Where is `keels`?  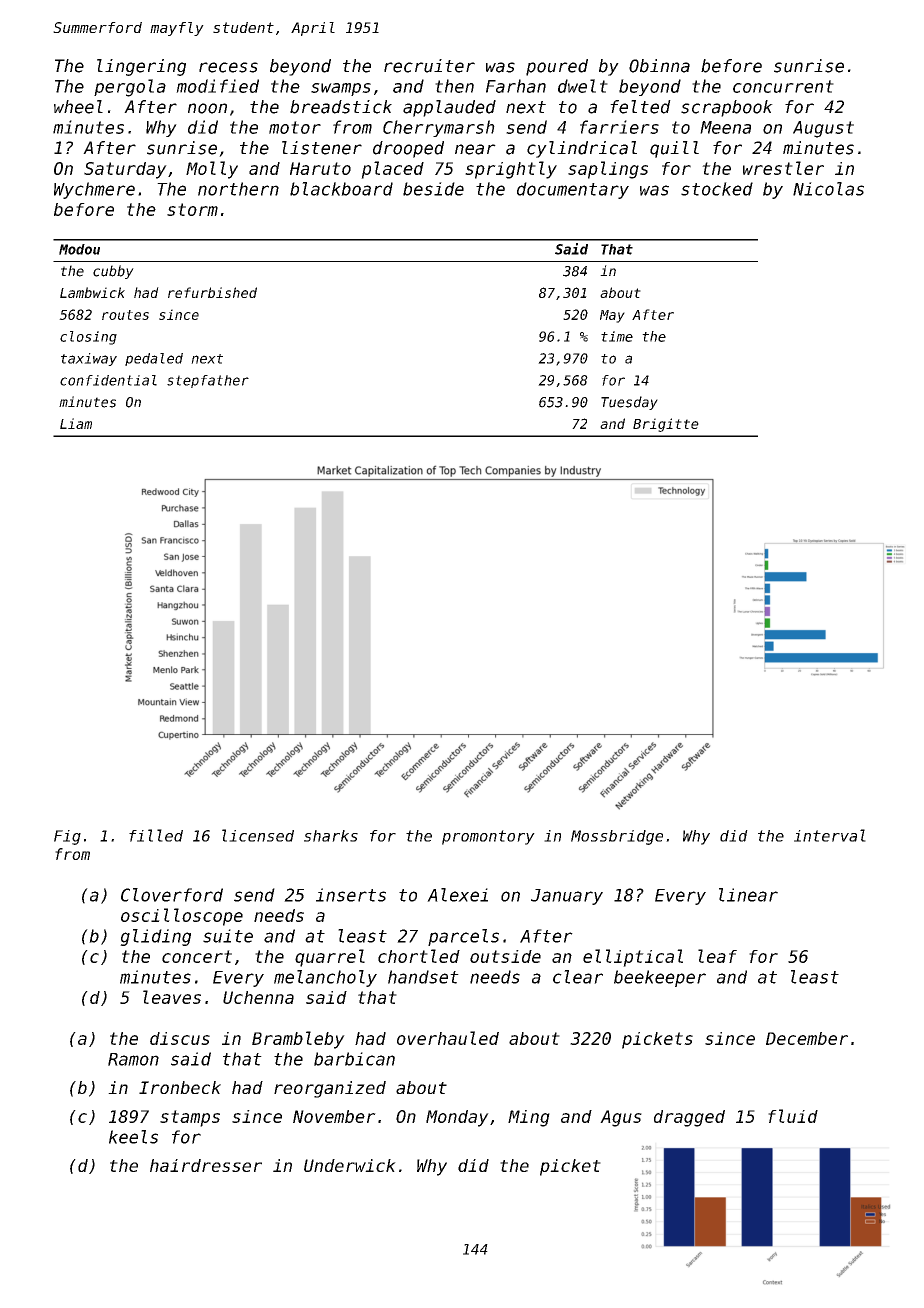 keels is located at coordinates (133, 1137).
